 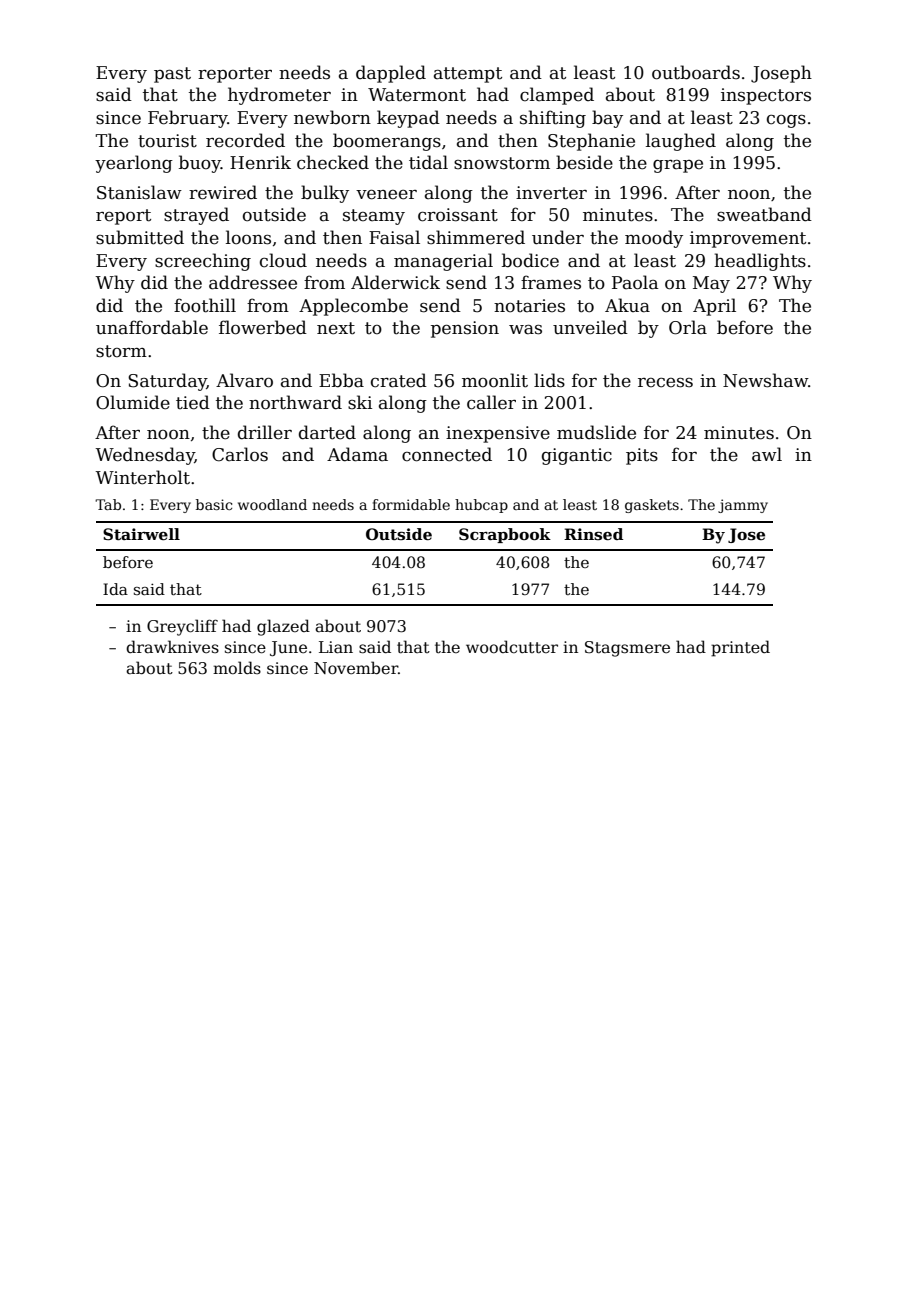 I want to click on cogs, so click(x=786, y=121).
